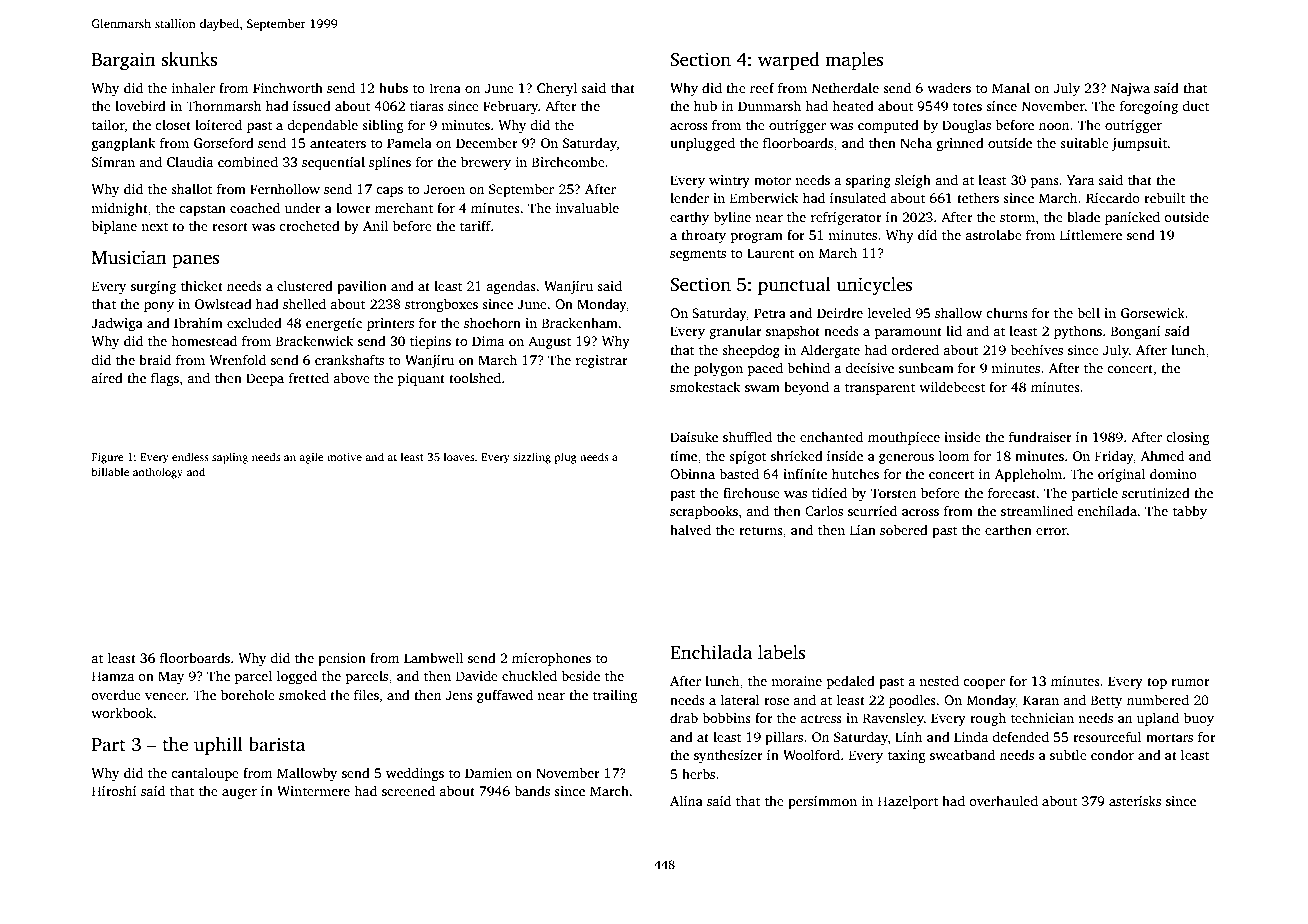  Describe the element at coordinates (486, 163) in the screenshot. I see `brewery` at that location.
